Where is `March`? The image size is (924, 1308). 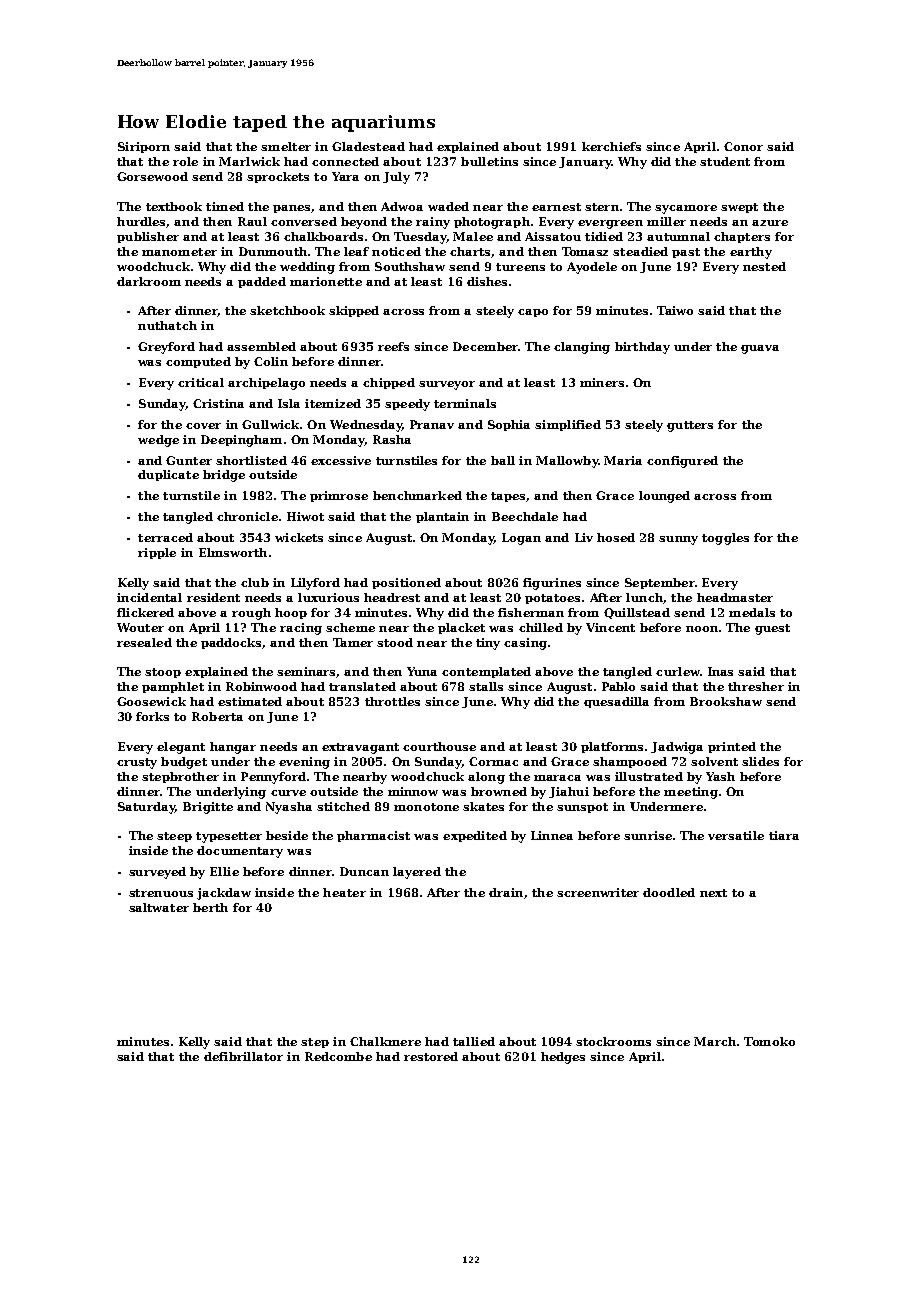 March is located at coordinates (715, 1041).
